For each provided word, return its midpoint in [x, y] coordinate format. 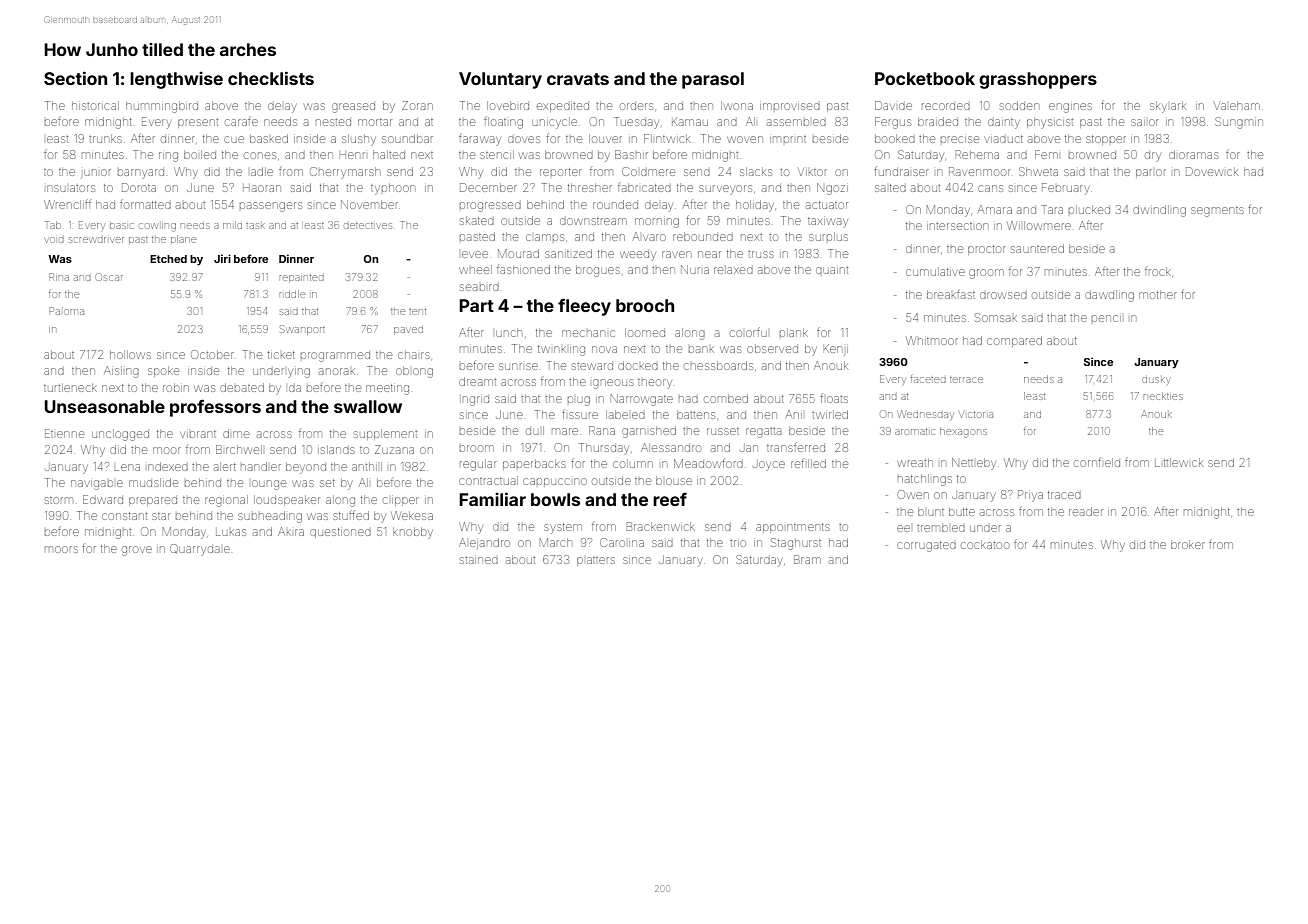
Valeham [1236, 105]
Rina [59, 277]
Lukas [231, 532]
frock [1158, 271]
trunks [105, 138]
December [488, 187]
